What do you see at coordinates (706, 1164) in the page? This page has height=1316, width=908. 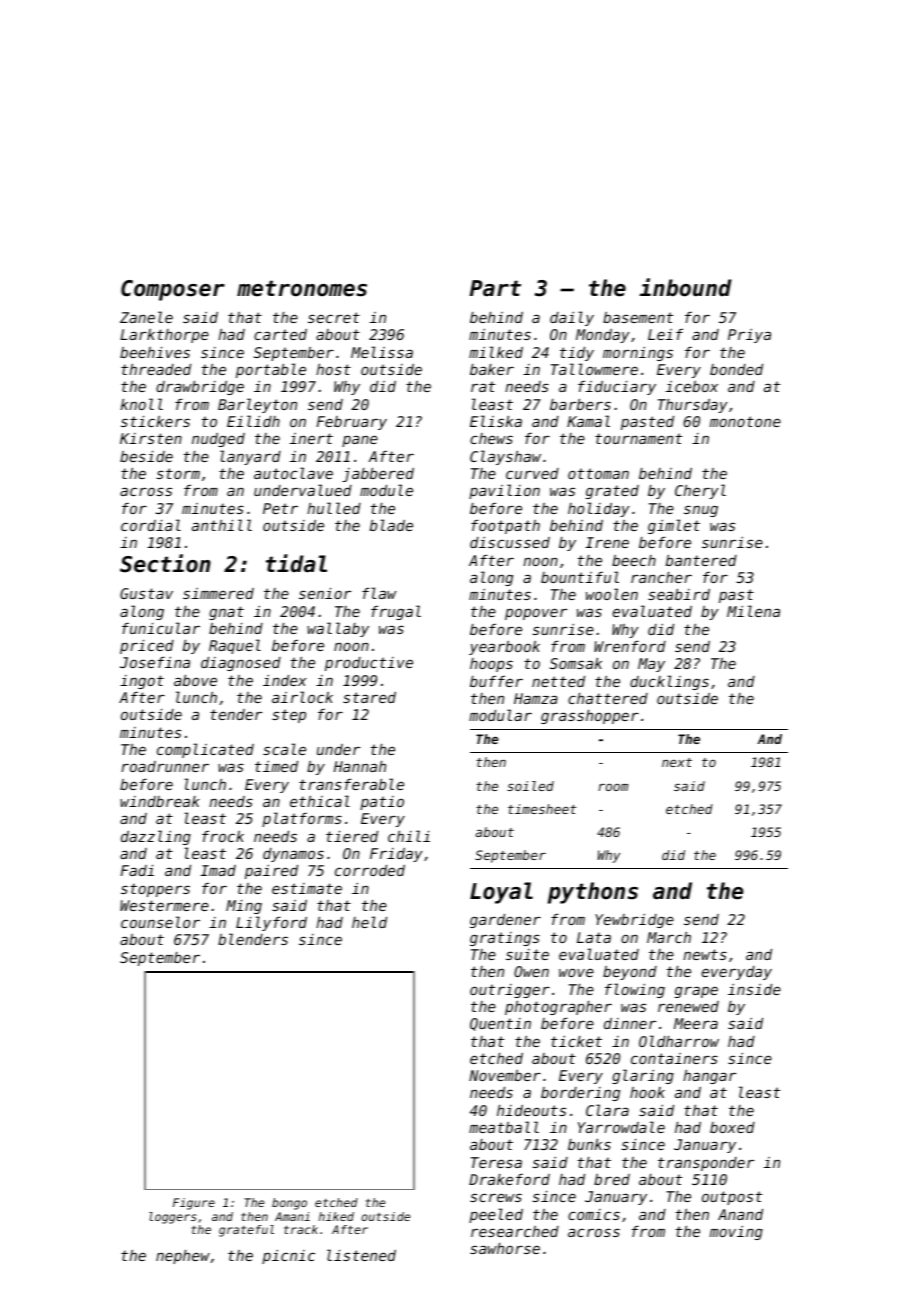 I see `transponder` at bounding box center [706, 1164].
